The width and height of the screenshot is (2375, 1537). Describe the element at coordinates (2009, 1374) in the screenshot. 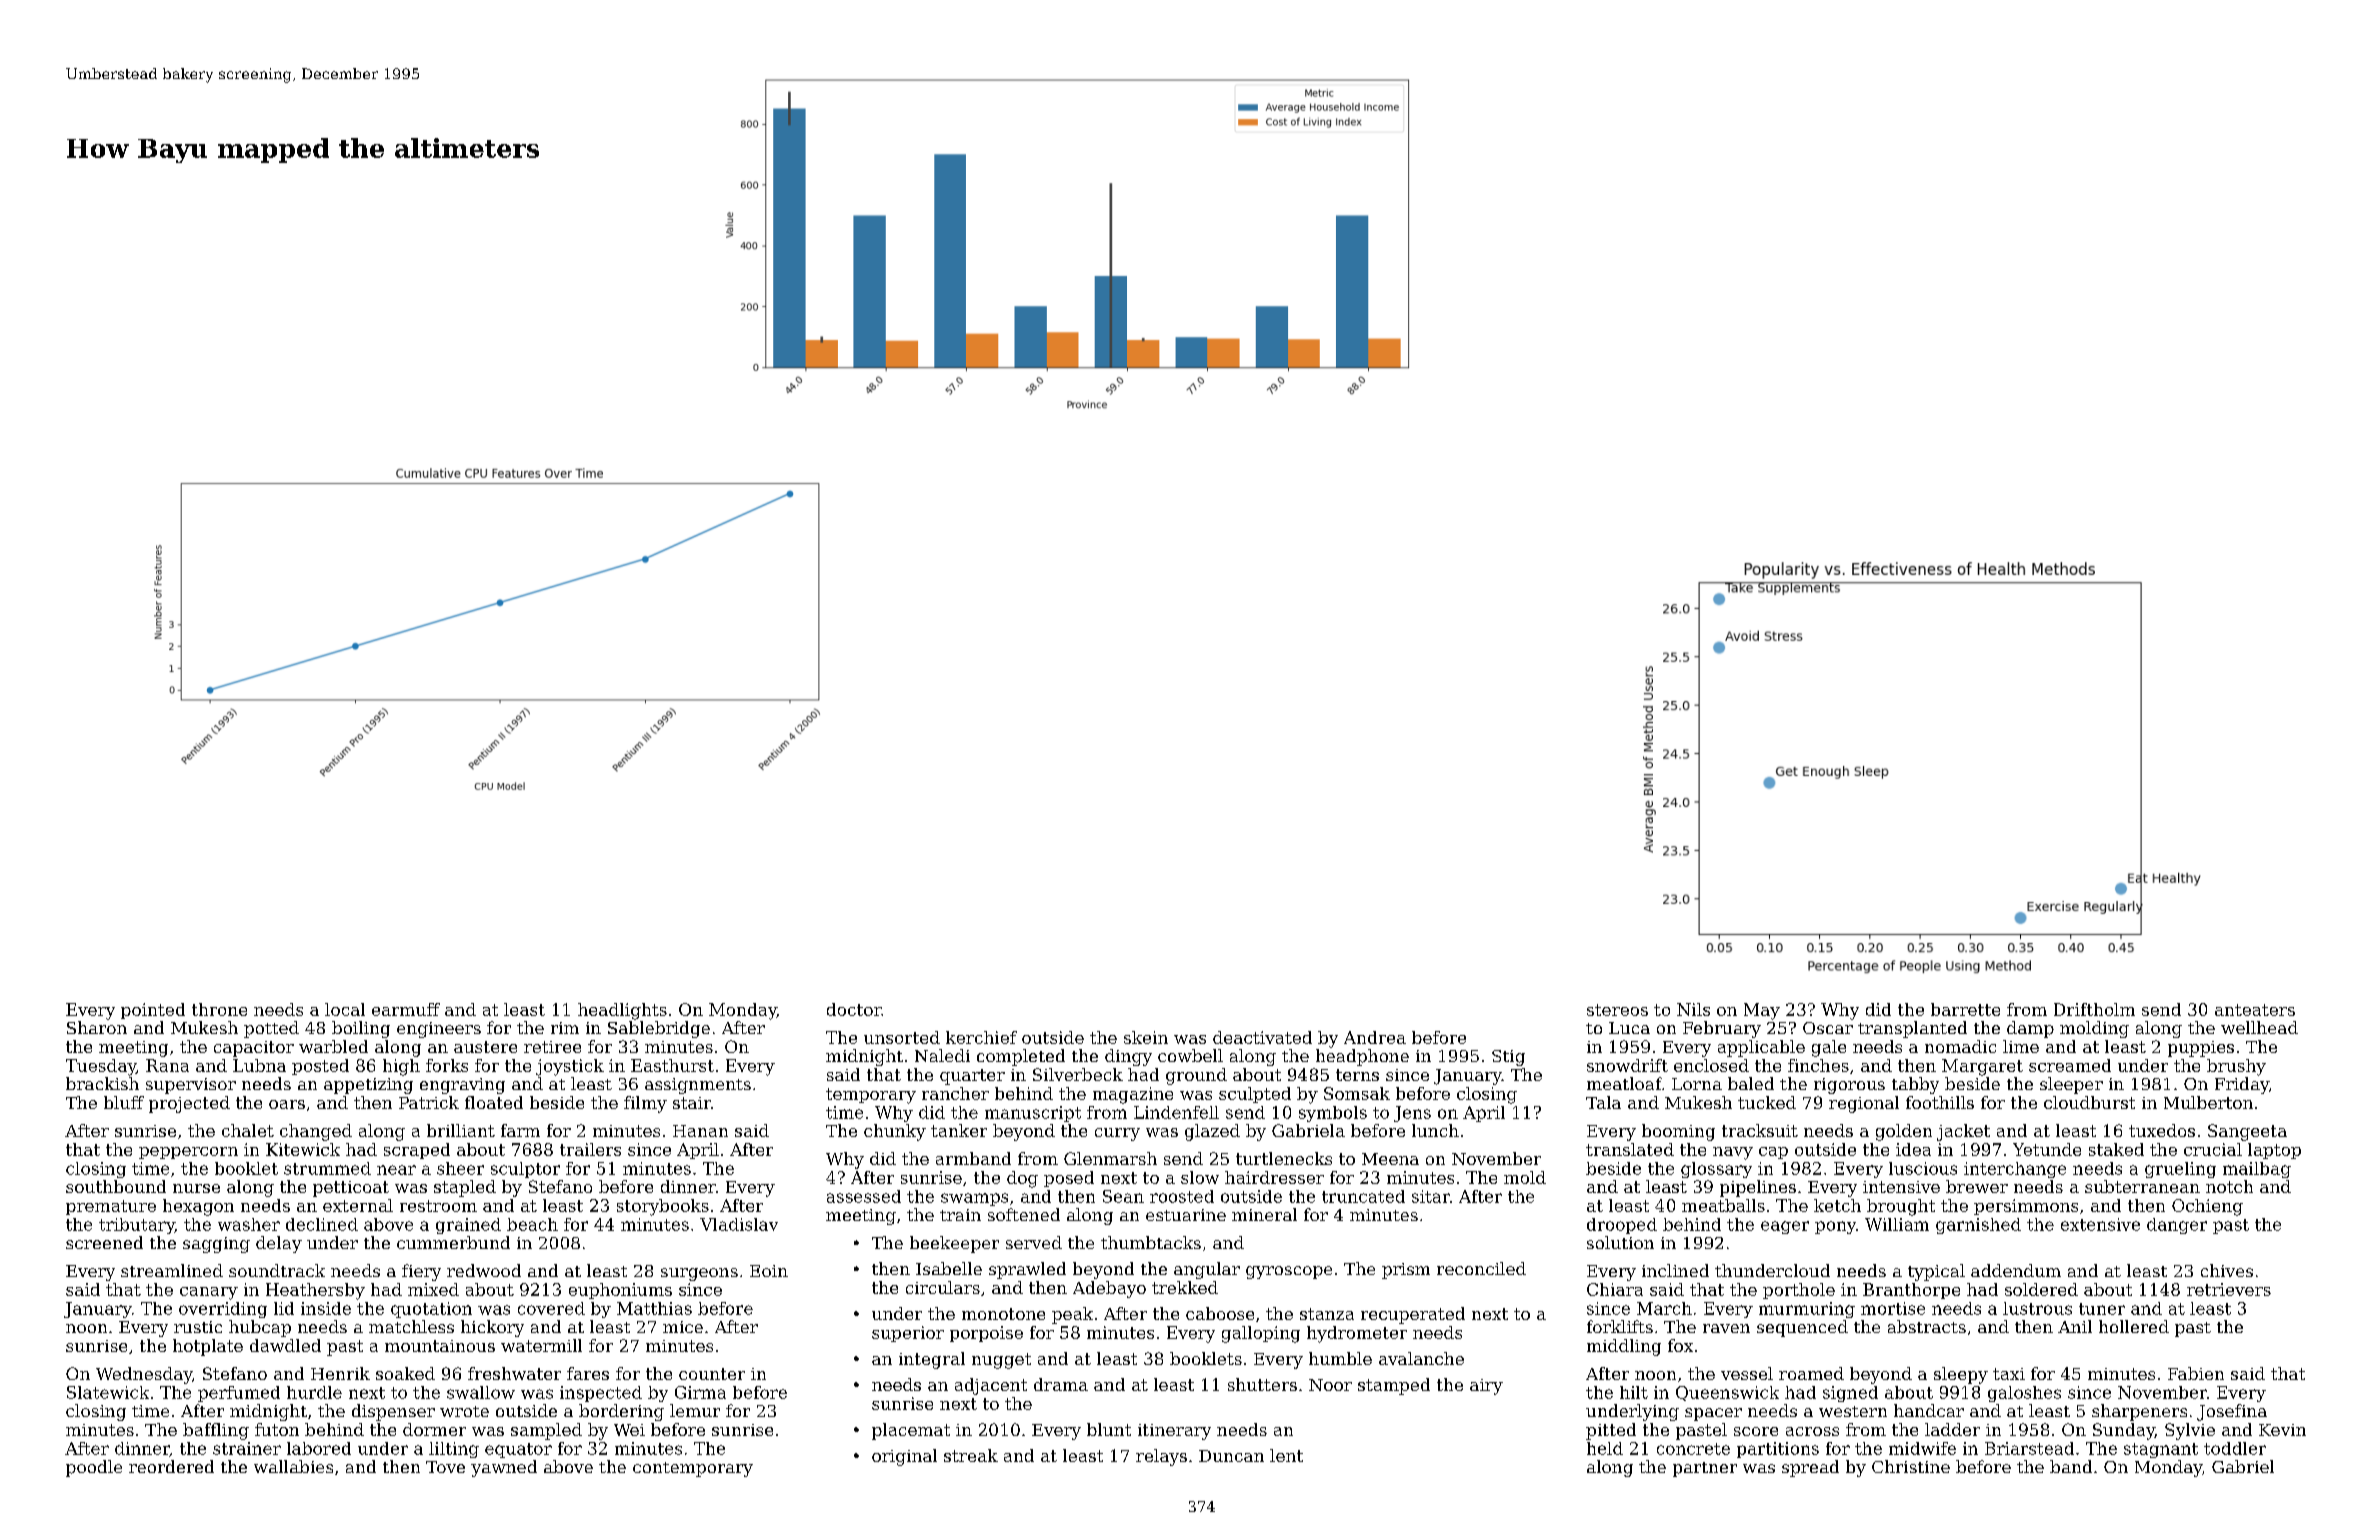

I see `taxi` at that location.
